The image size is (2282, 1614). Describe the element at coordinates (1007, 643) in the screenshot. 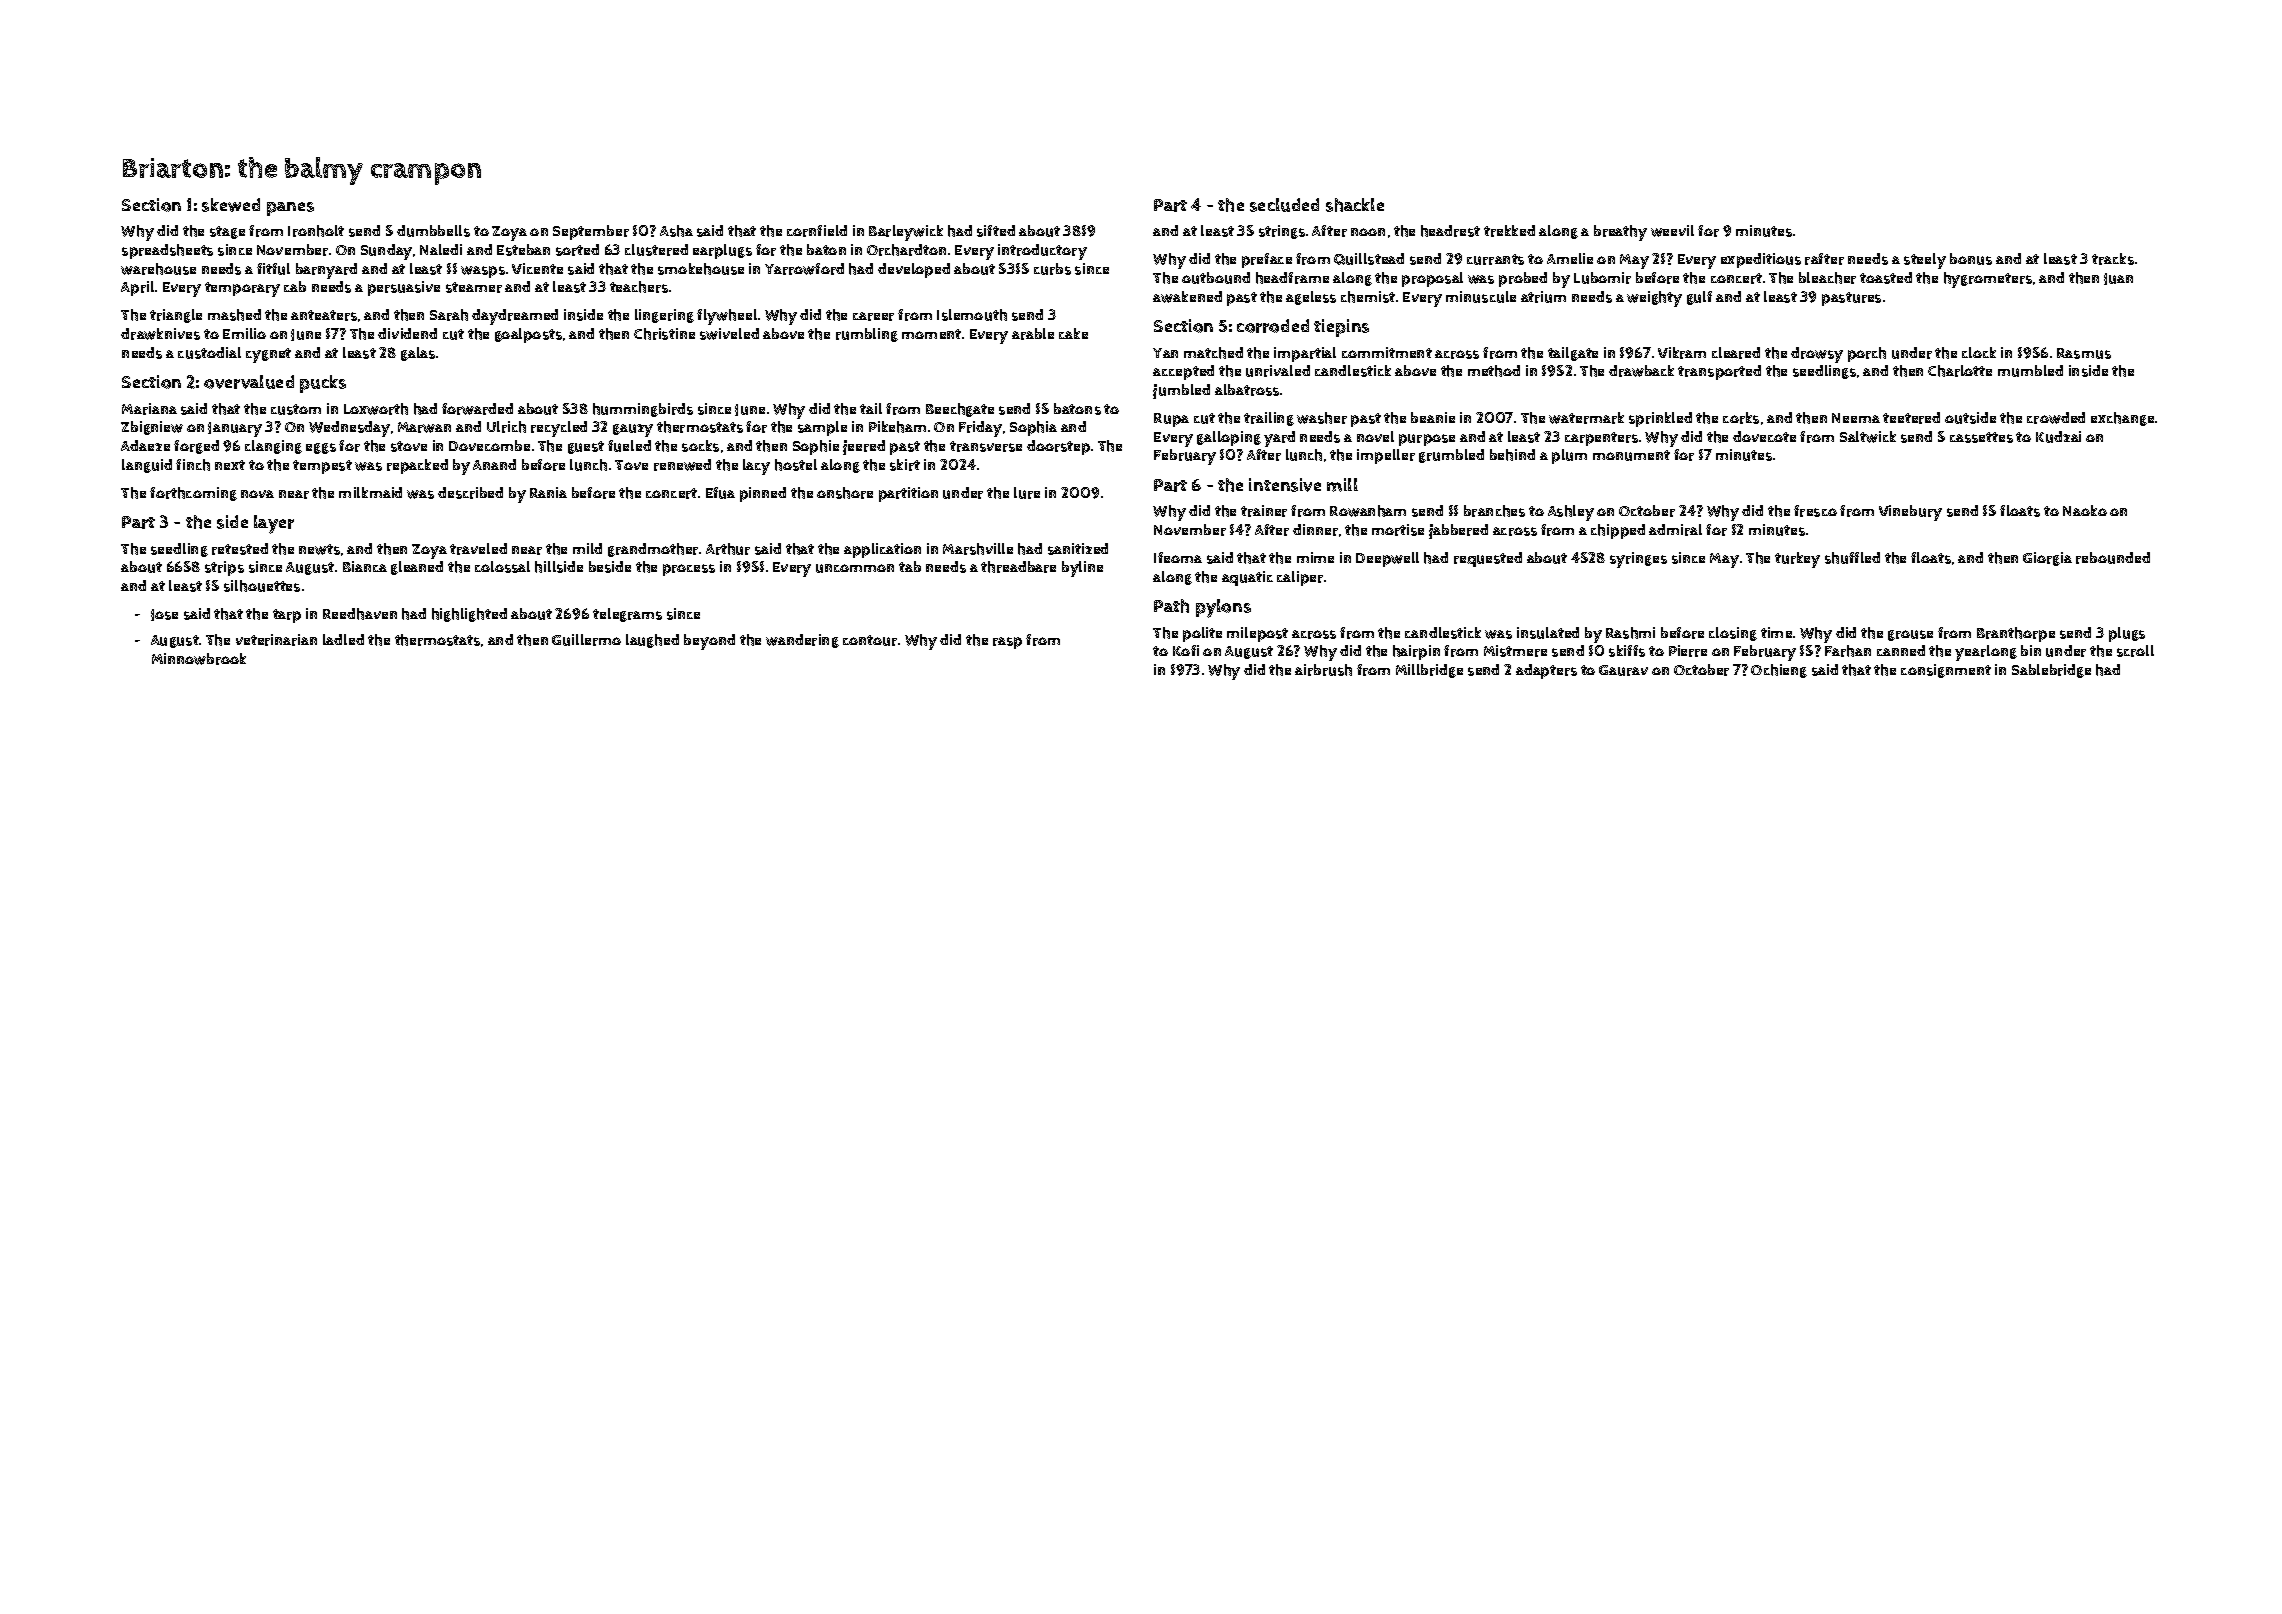

I see `rasp` at that location.
